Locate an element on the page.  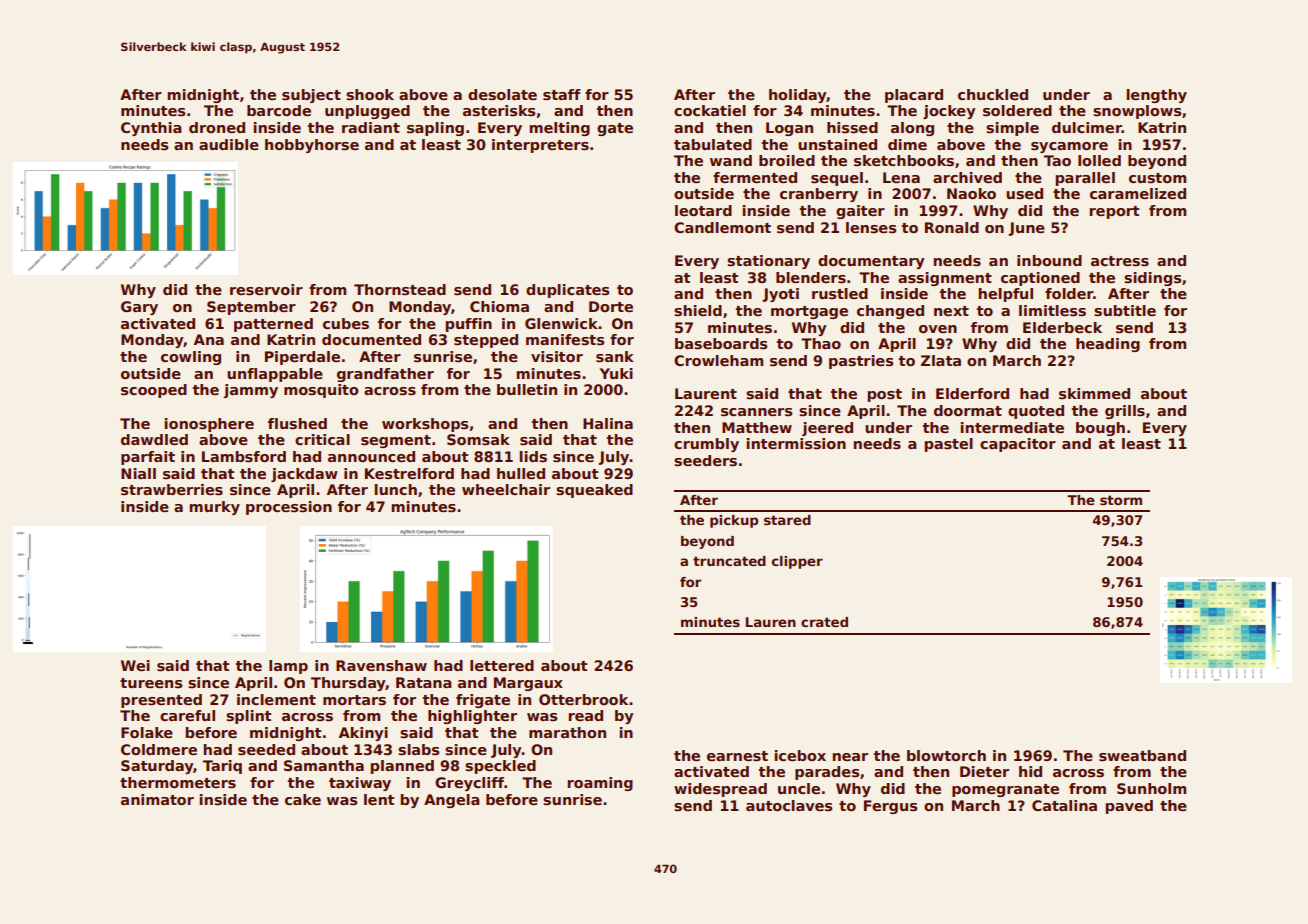
procession is located at coordinates (289, 508).
